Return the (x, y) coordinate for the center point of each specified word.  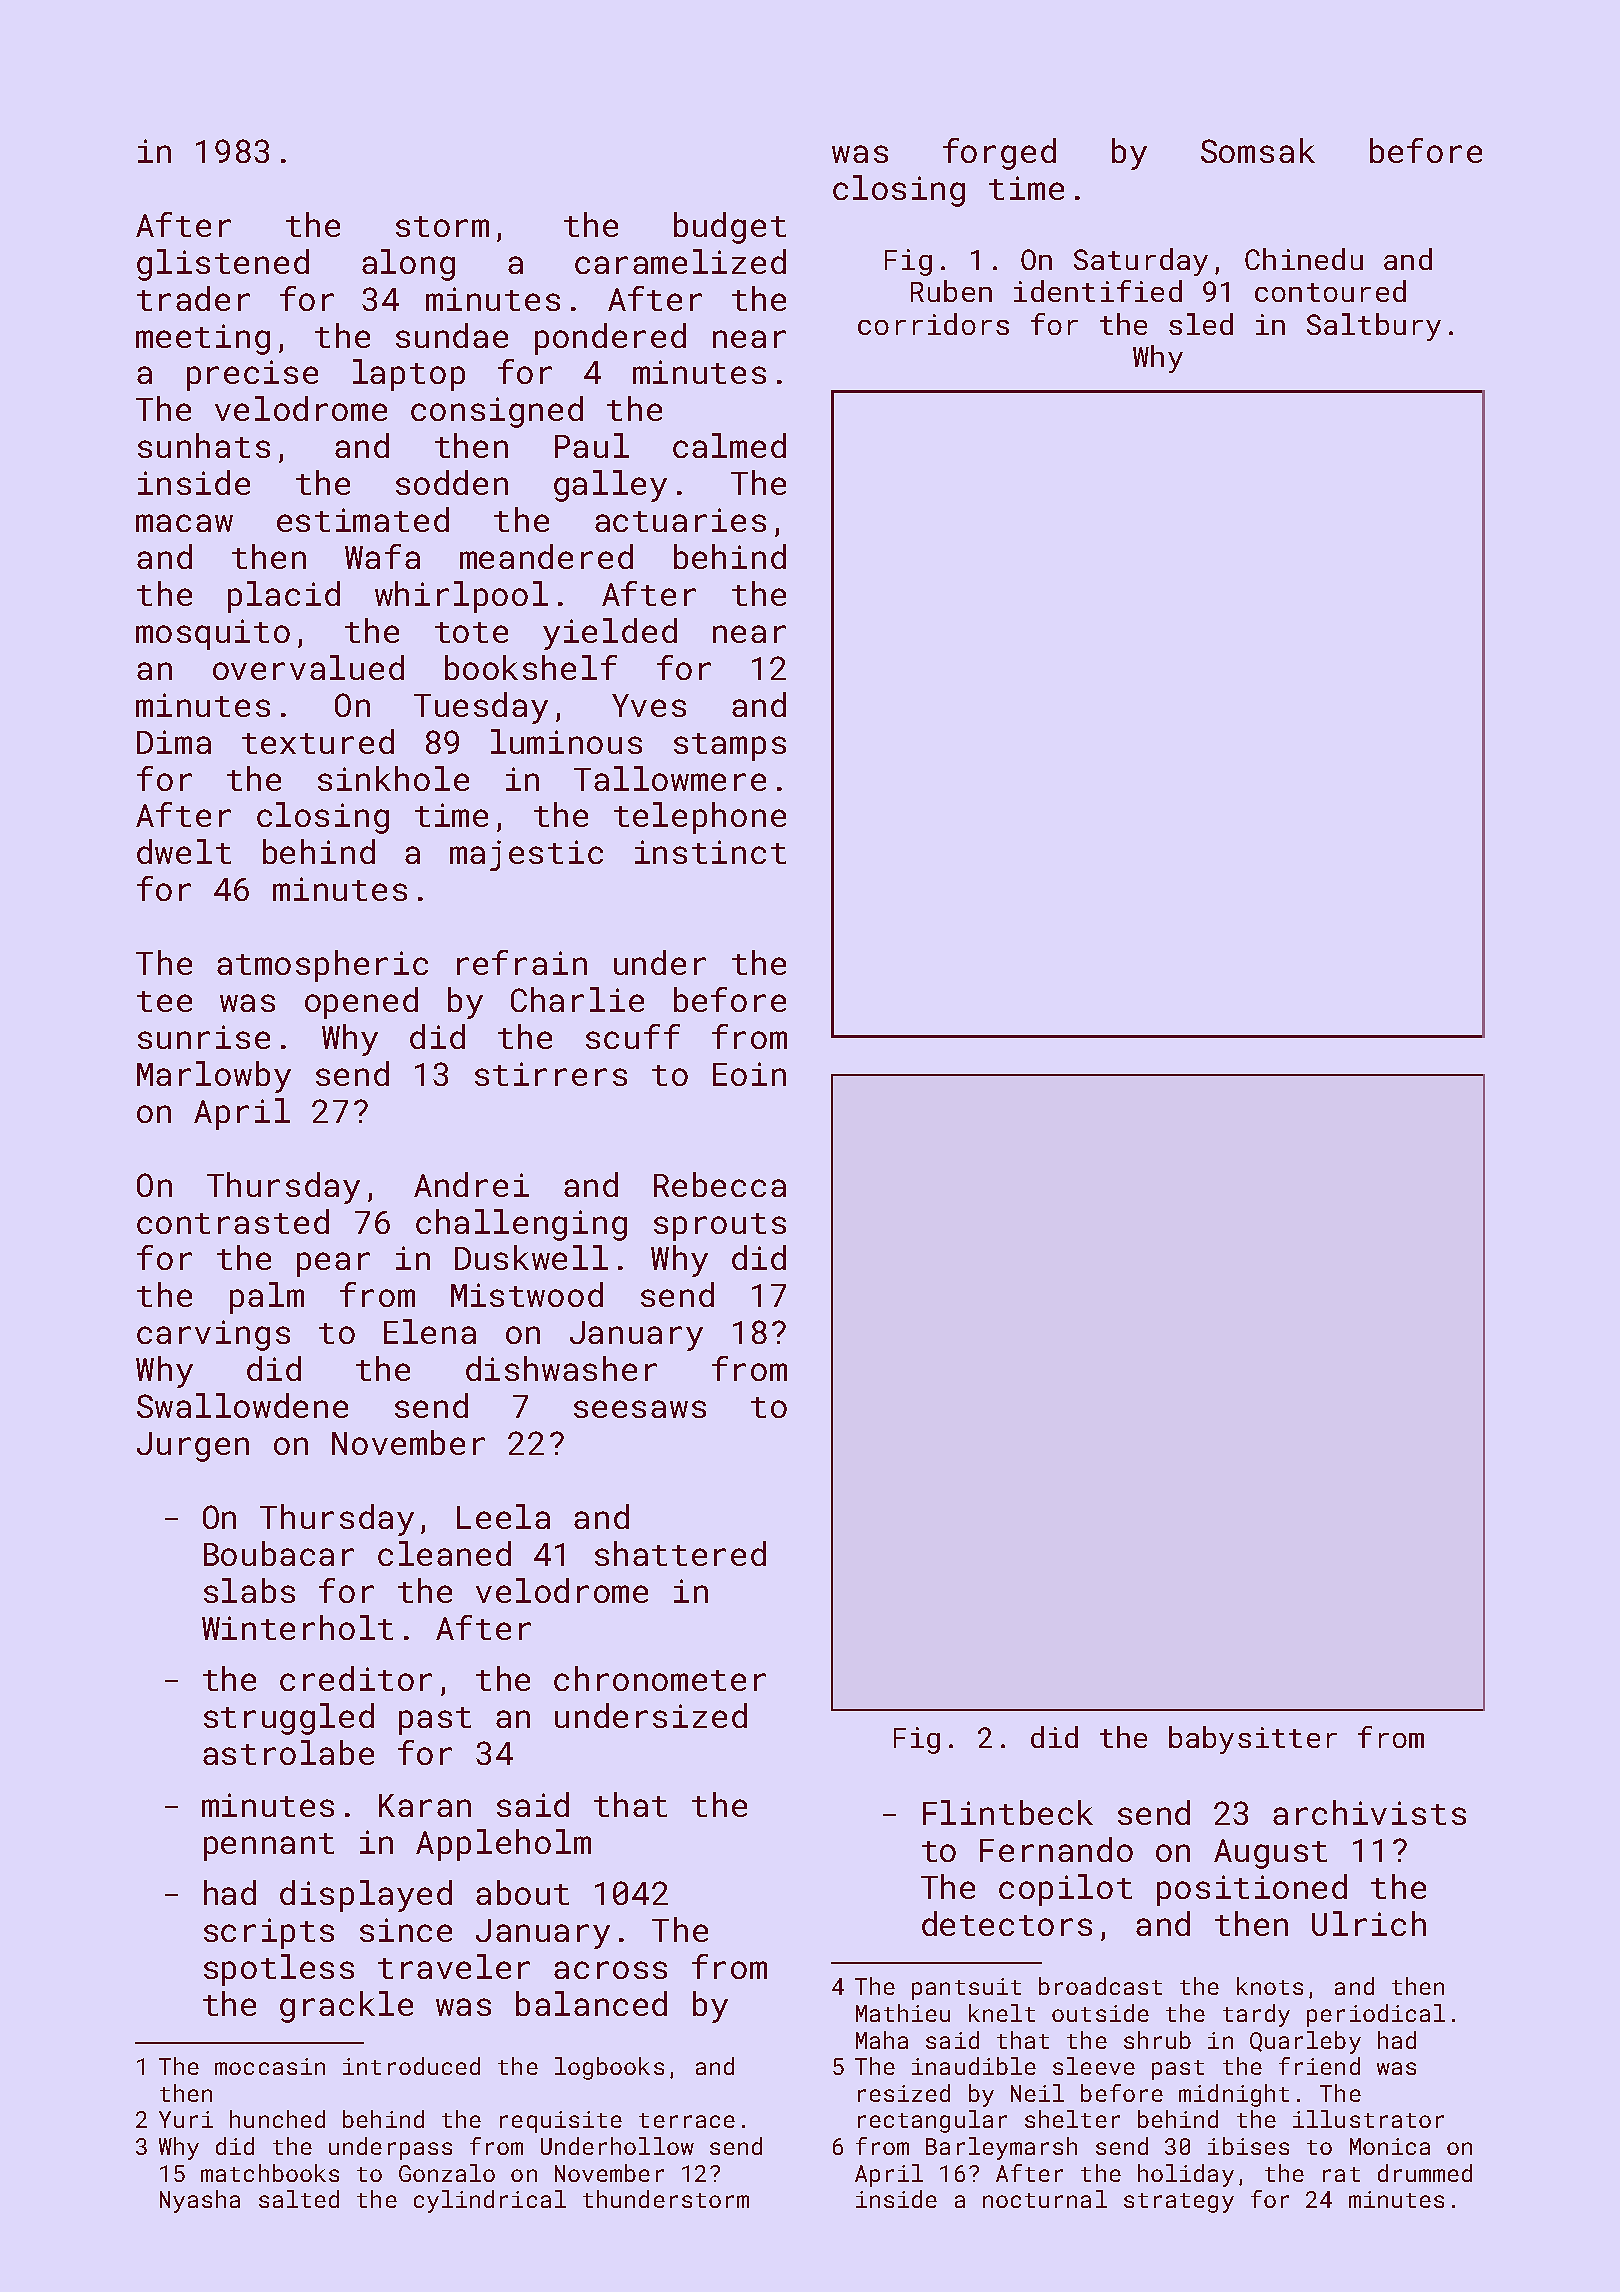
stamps (730, 747)
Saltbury (1374, 327)
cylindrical (490, 2201)
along (408, 265)
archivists (1369, 1812)
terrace (687, 2120)
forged (999, 154)
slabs (249, 1590)
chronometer (660, 1678)
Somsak (1258, 150)
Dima (174, 742)
